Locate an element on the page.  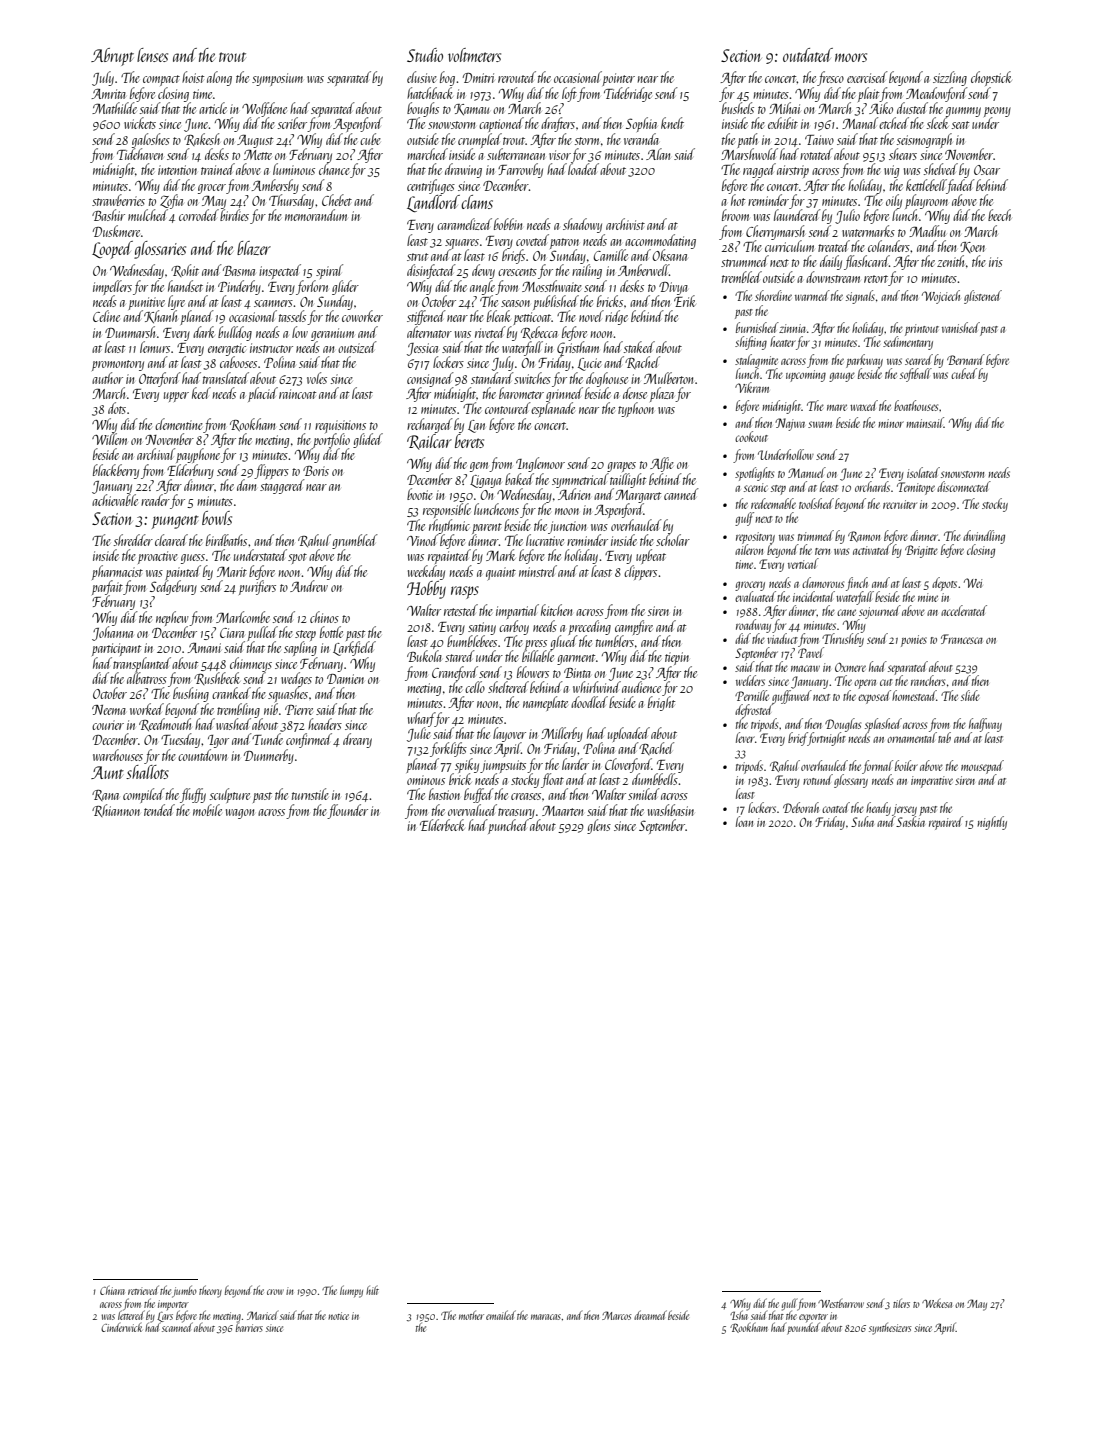
glens is located at coordinates (599, 826).
